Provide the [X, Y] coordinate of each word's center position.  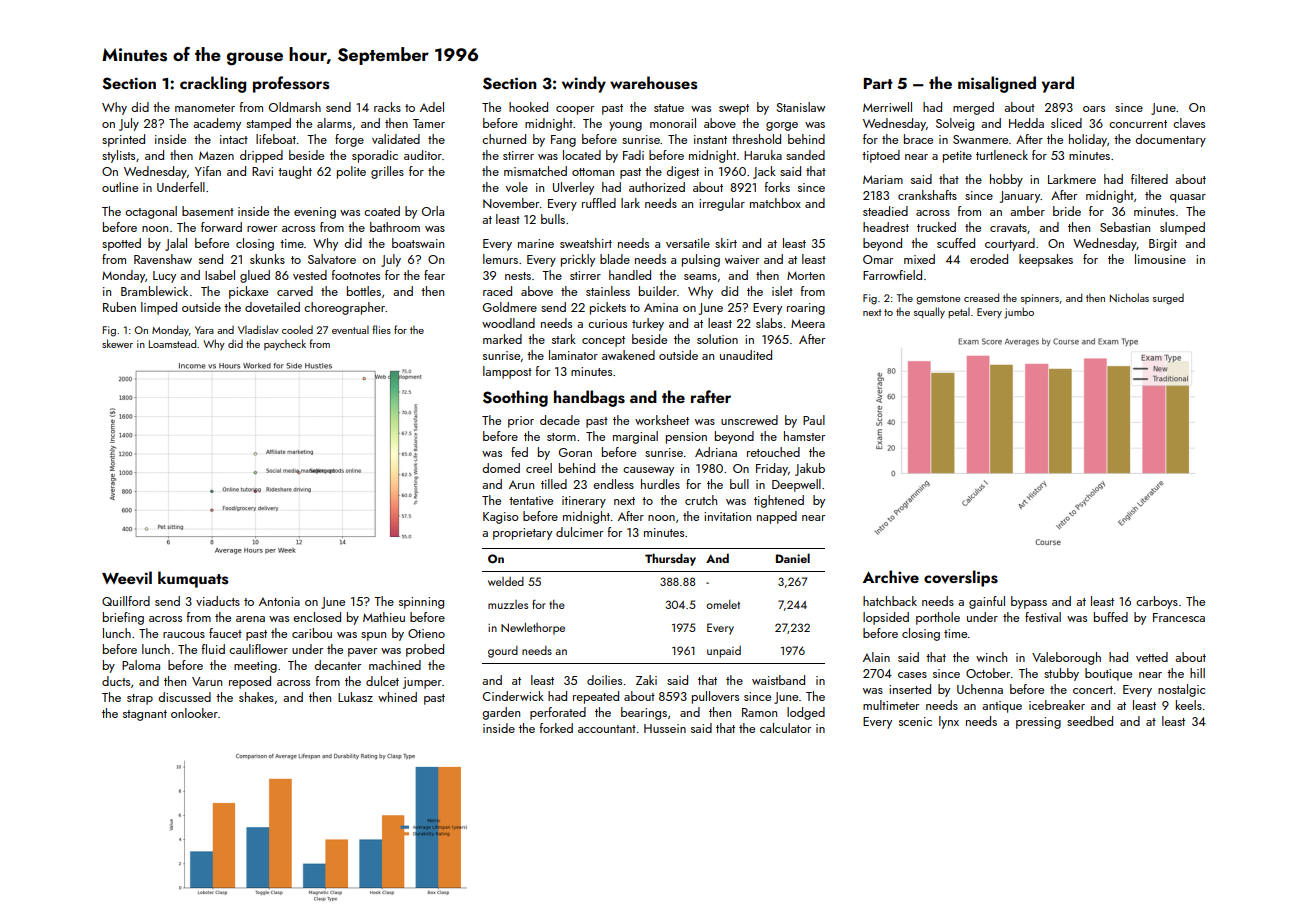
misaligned [997, 84]
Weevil [127, 578]
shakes [256, 697]
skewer [117, 343]
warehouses [653, 83]
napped [777, 517]
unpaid [724, 652]
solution [717, 339]
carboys [1157, 602]
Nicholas [1129, 297]
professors [291, 84]
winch [991, 657]
